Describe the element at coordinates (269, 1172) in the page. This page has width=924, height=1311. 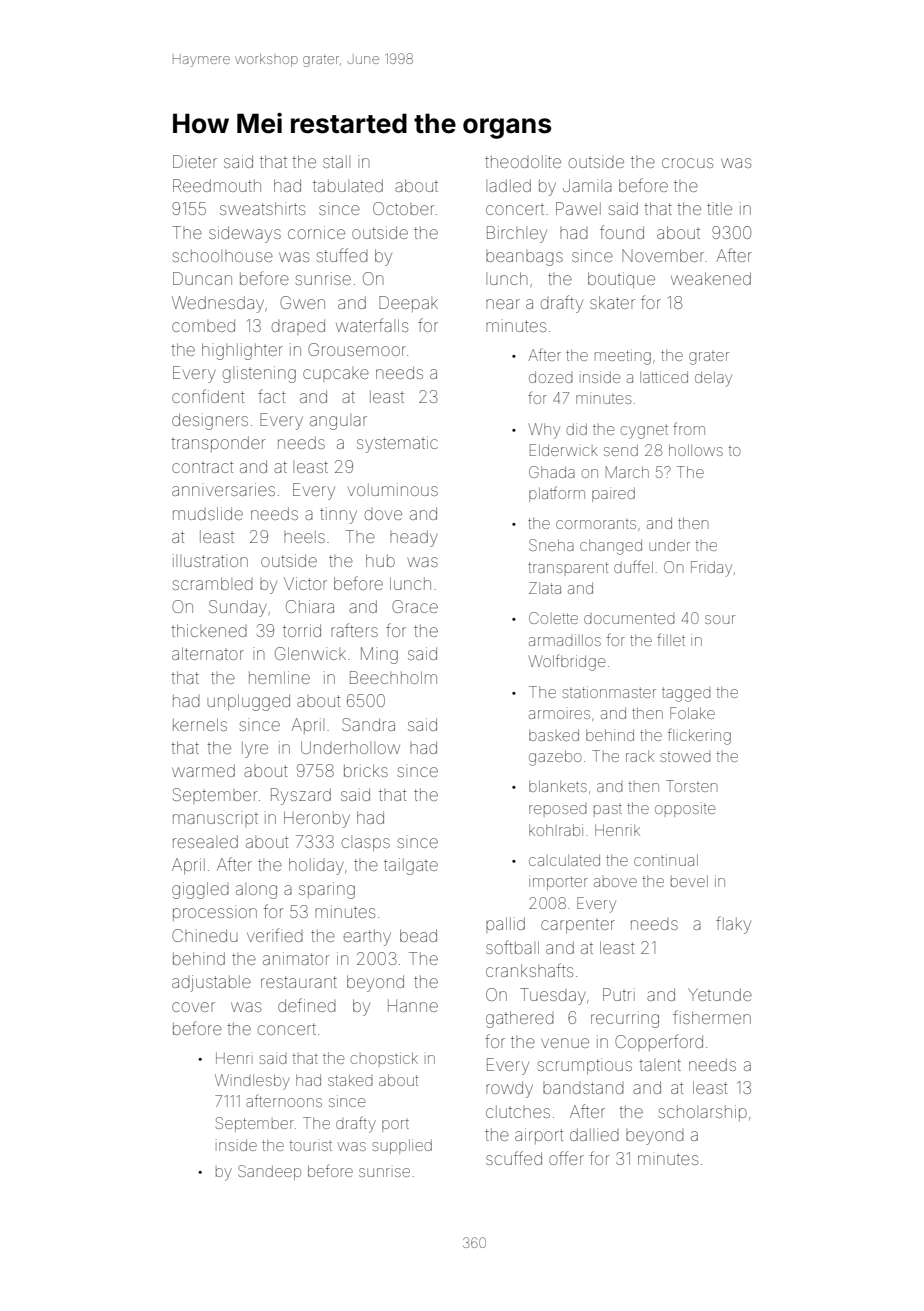
I see `Sandeep` at that location.
